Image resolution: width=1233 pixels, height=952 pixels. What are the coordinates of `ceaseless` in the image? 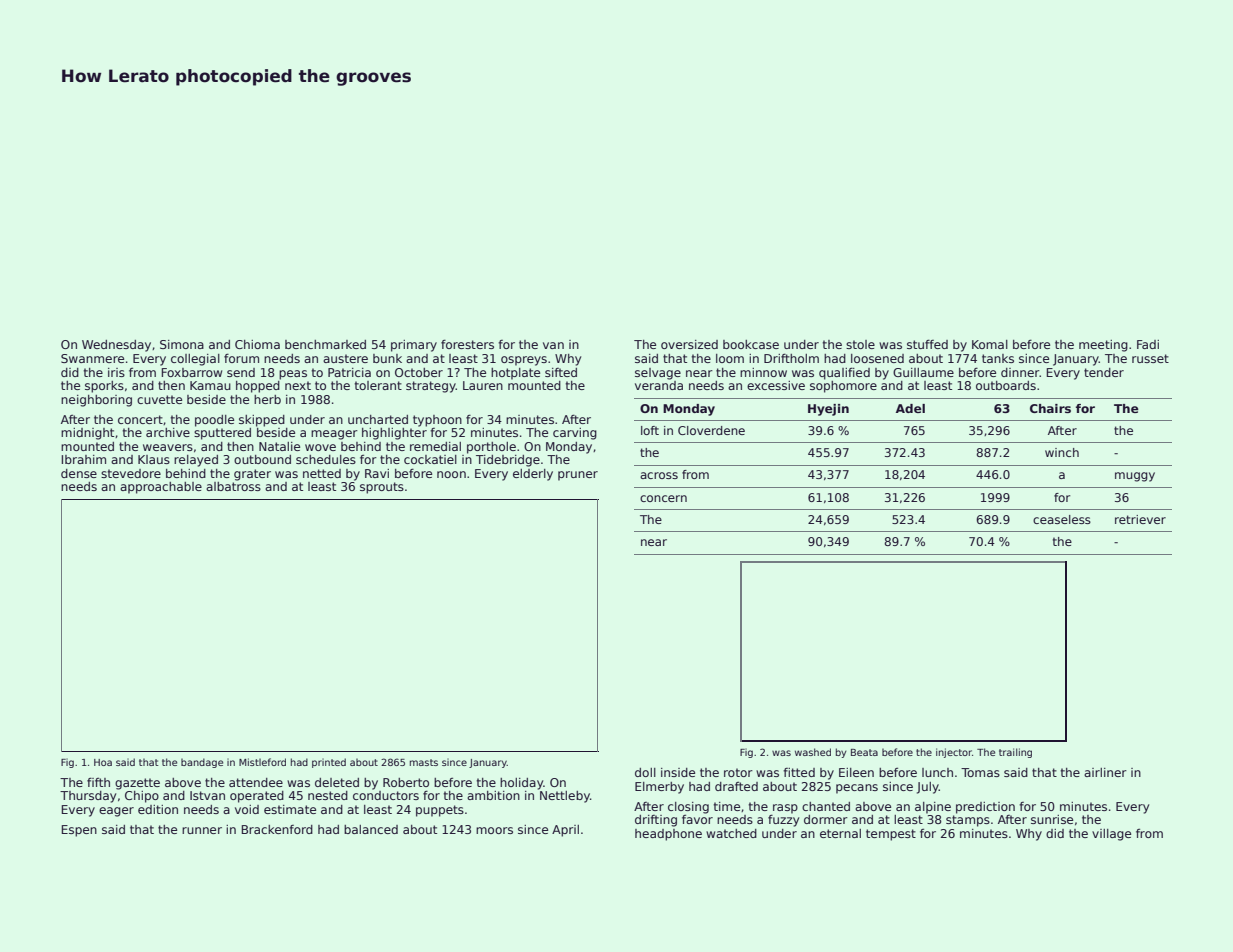 It's located at (1062, 519).
